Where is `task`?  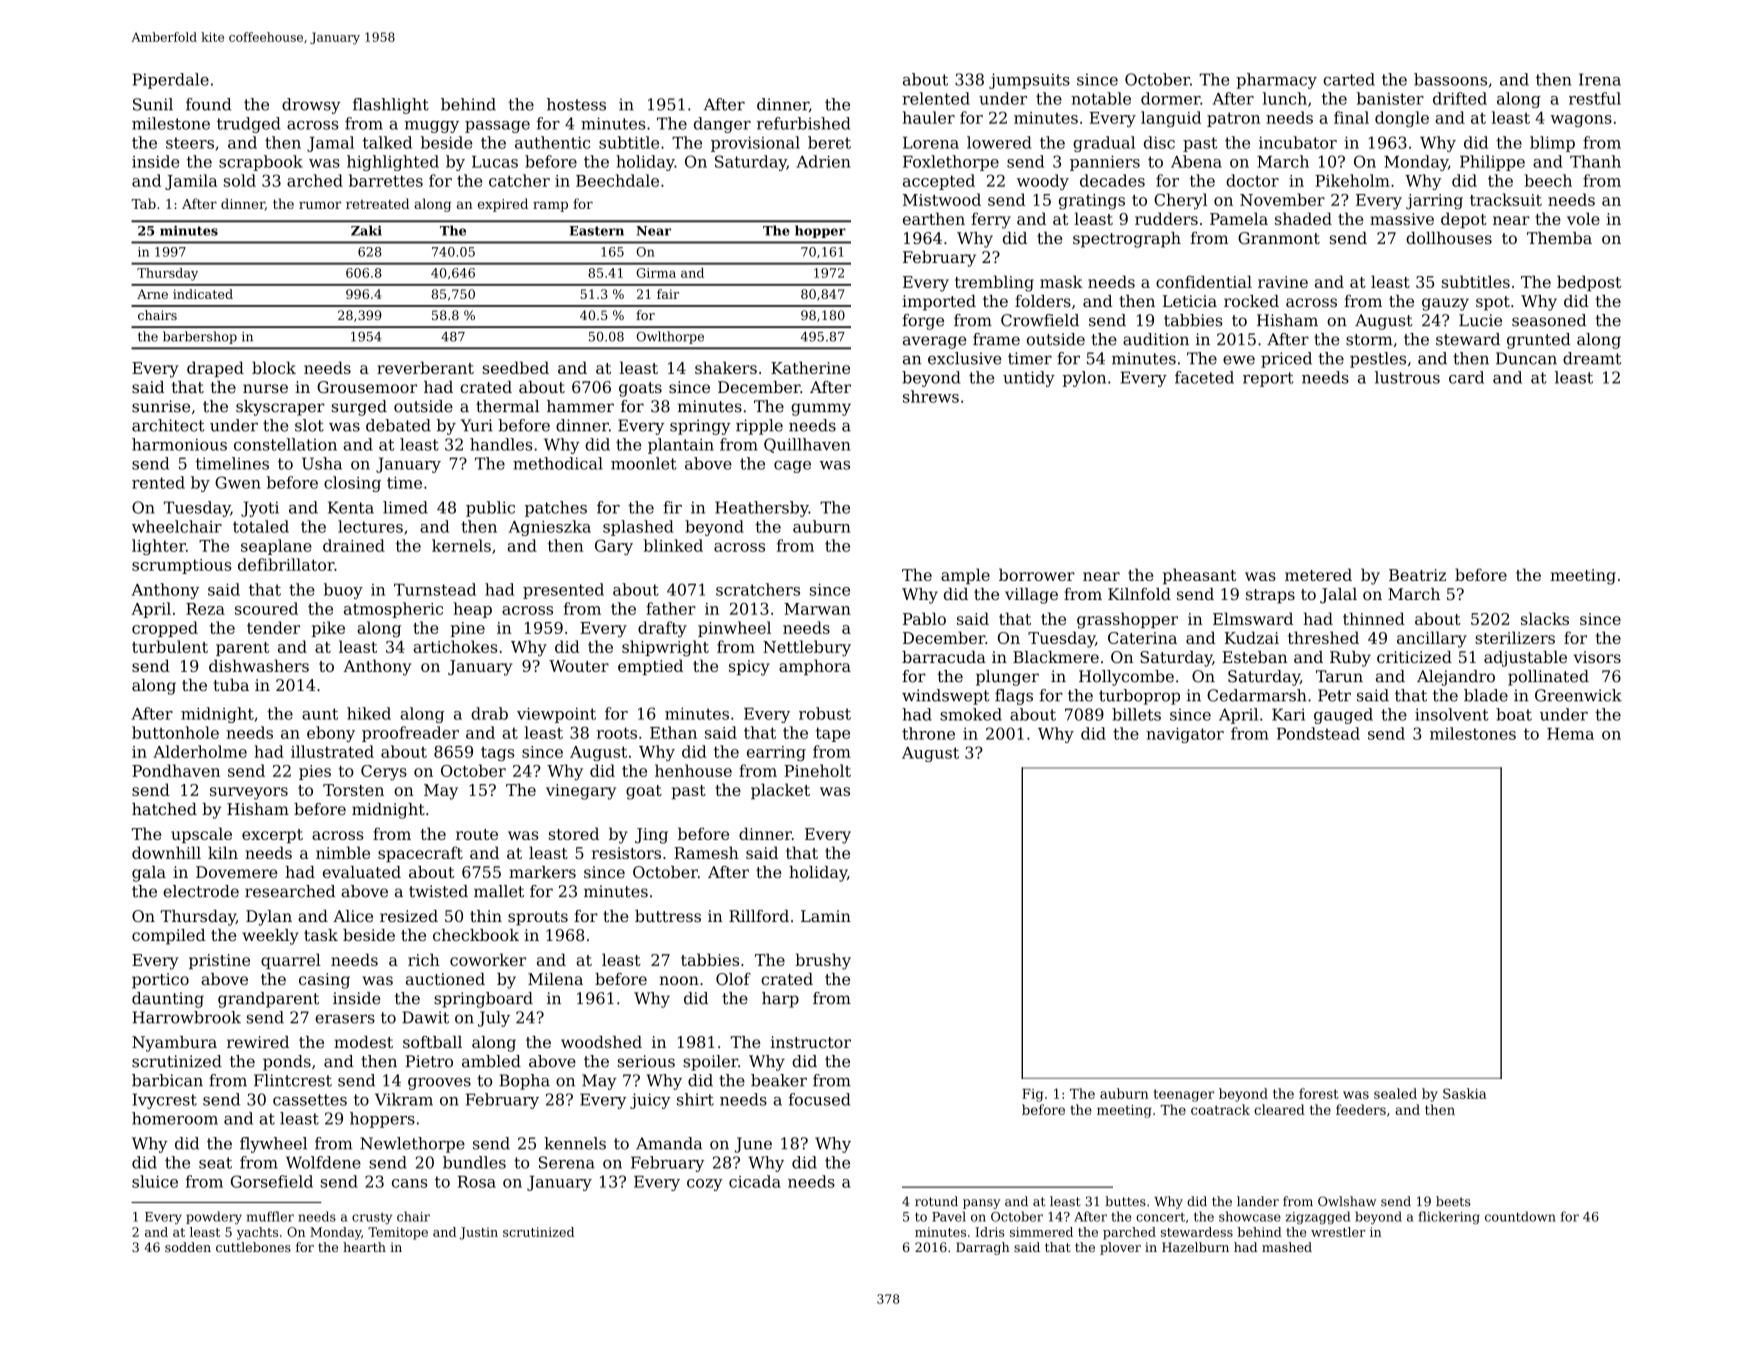 task is located at coordinates (321, 935).
